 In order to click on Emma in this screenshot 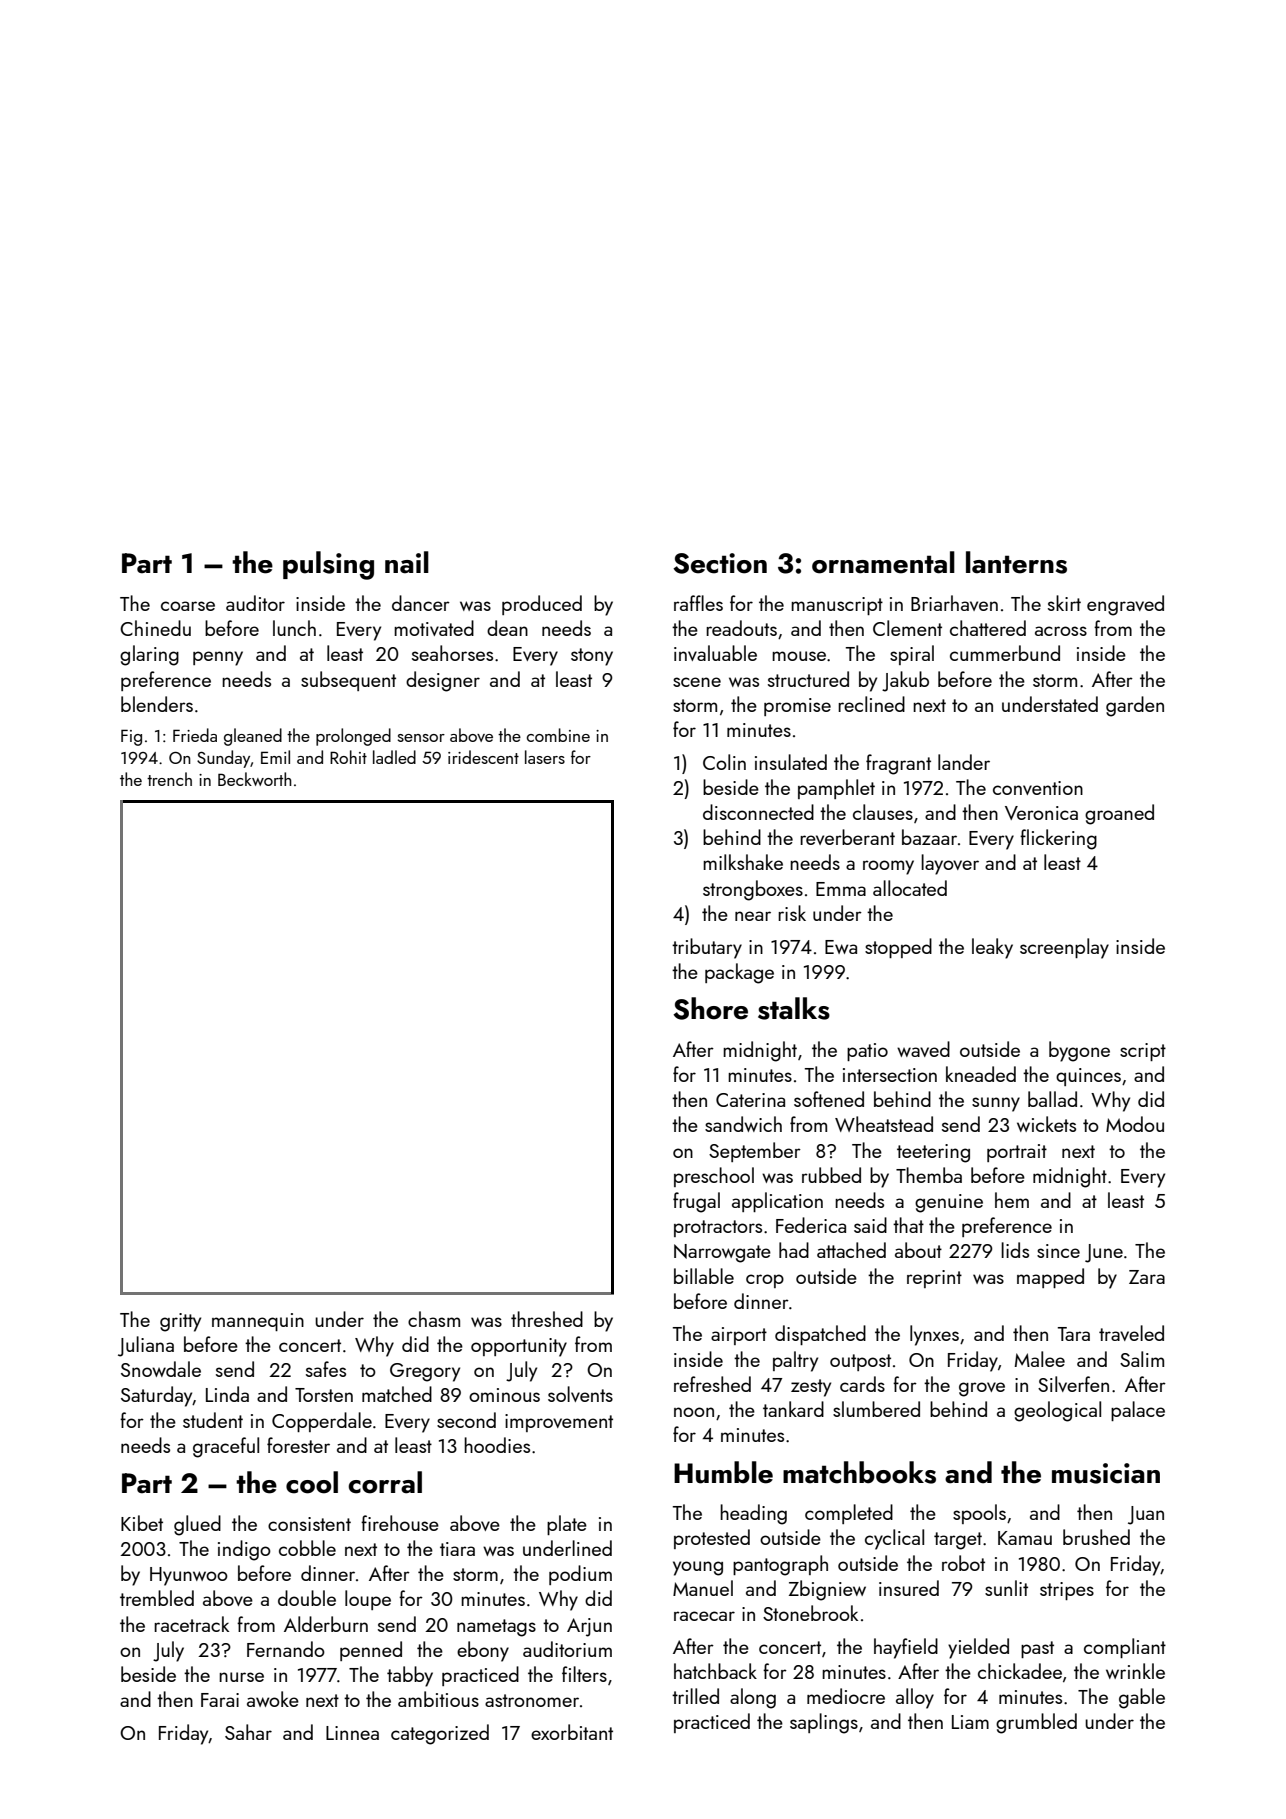, I will do `click(841, 889)`.
